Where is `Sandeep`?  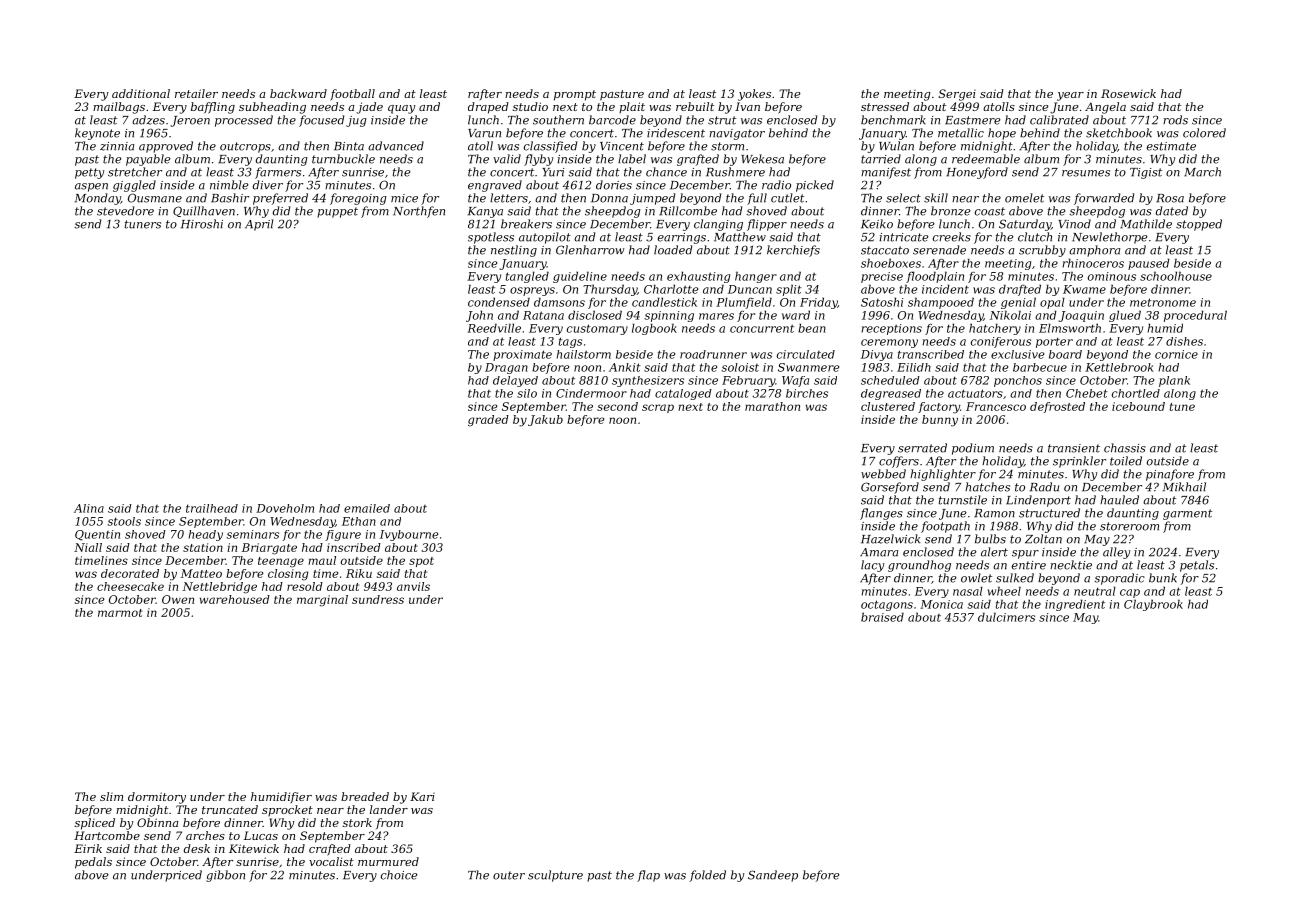 Sandeep is located at coordinates (773, 876).
